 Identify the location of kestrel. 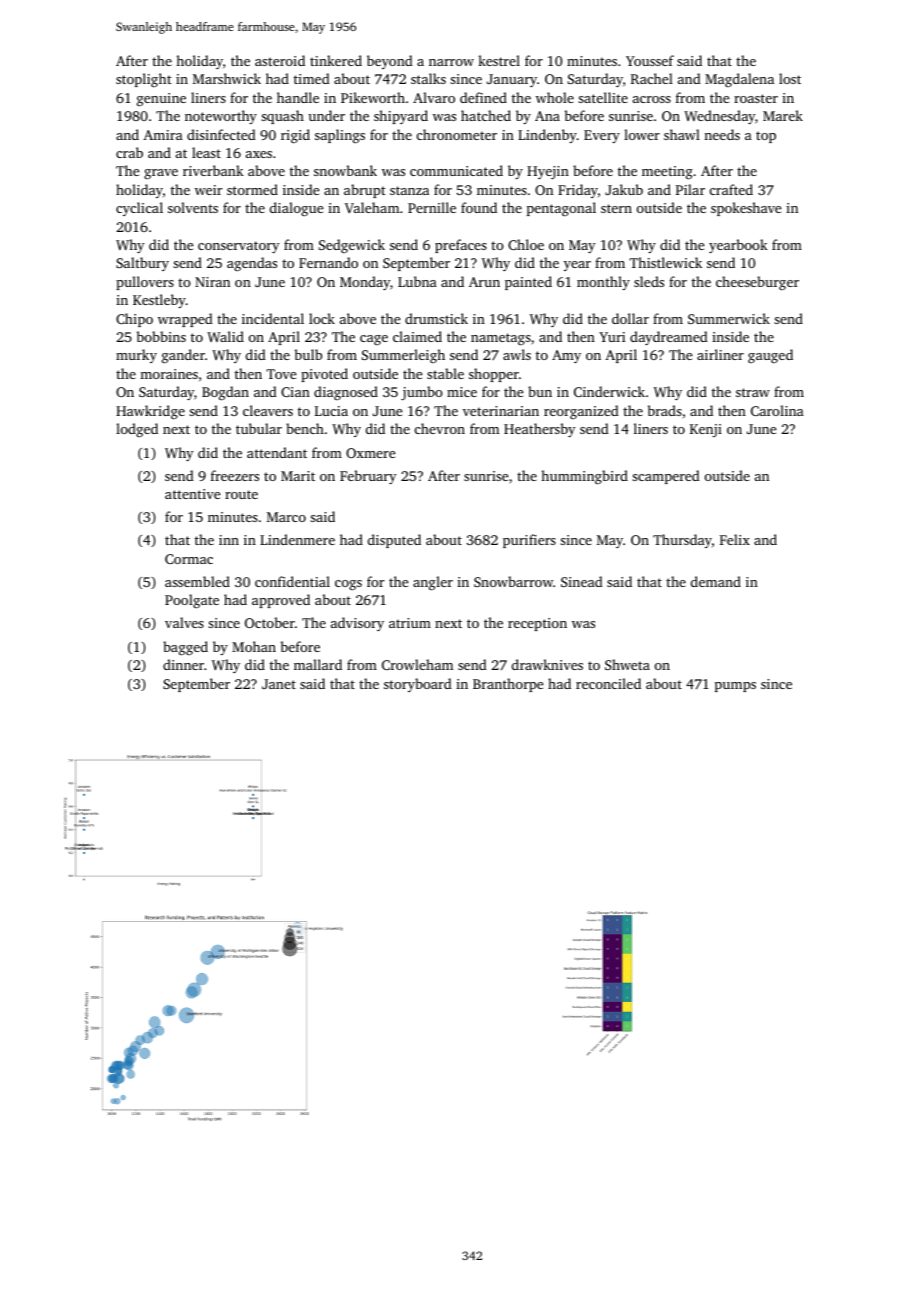
(499, 60).
